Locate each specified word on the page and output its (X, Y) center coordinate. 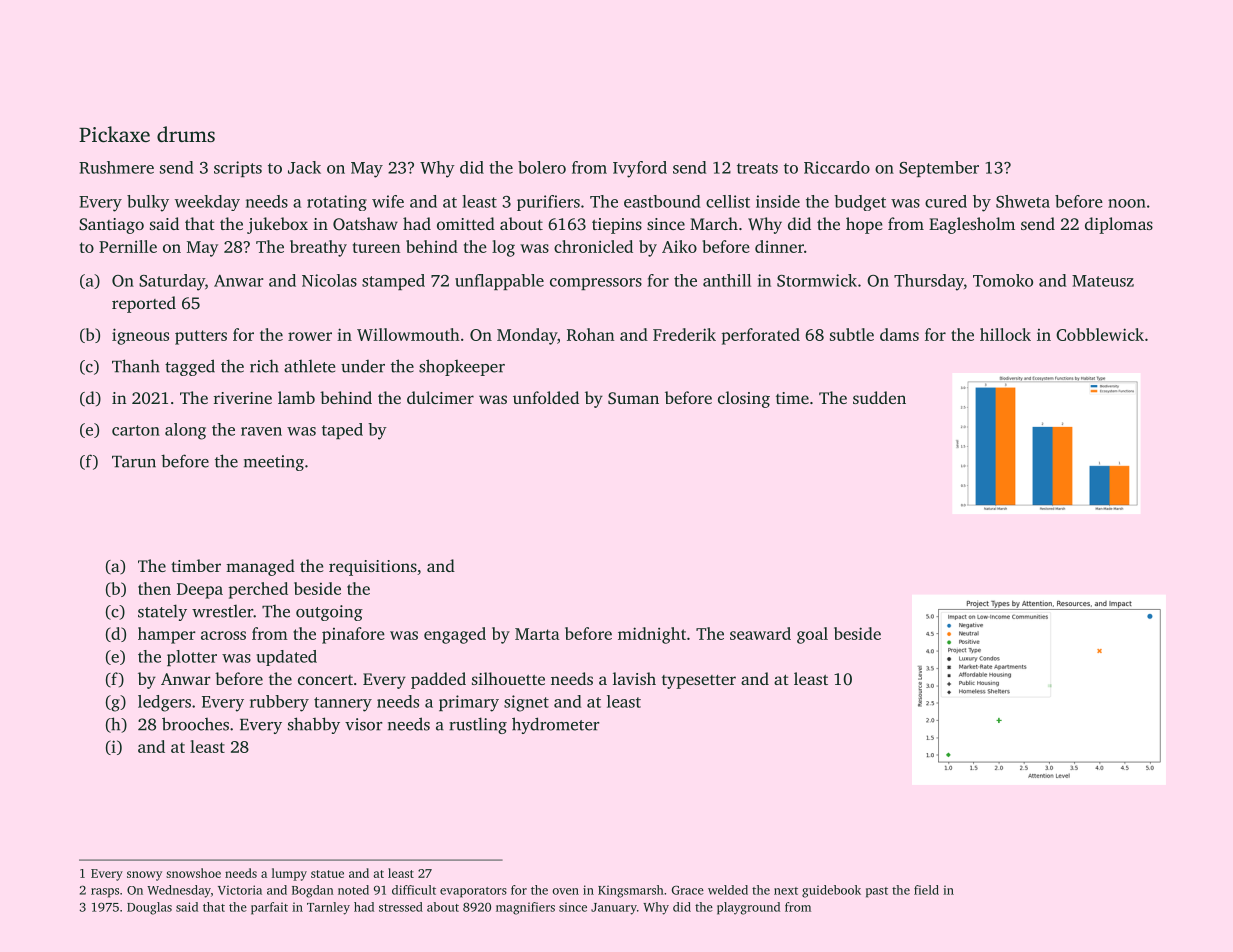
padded (438, 680)
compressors (596, 284)
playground (748, 908)
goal (812, 635)
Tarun (134, 462)
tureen (376, 247)
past (877, 892)
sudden (879, 397)
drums (186, 134)
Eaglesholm (972, 225)
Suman (633, 398)
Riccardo (837, 167)
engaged (455, 635)
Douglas (149, 908)
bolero (542, 167)
